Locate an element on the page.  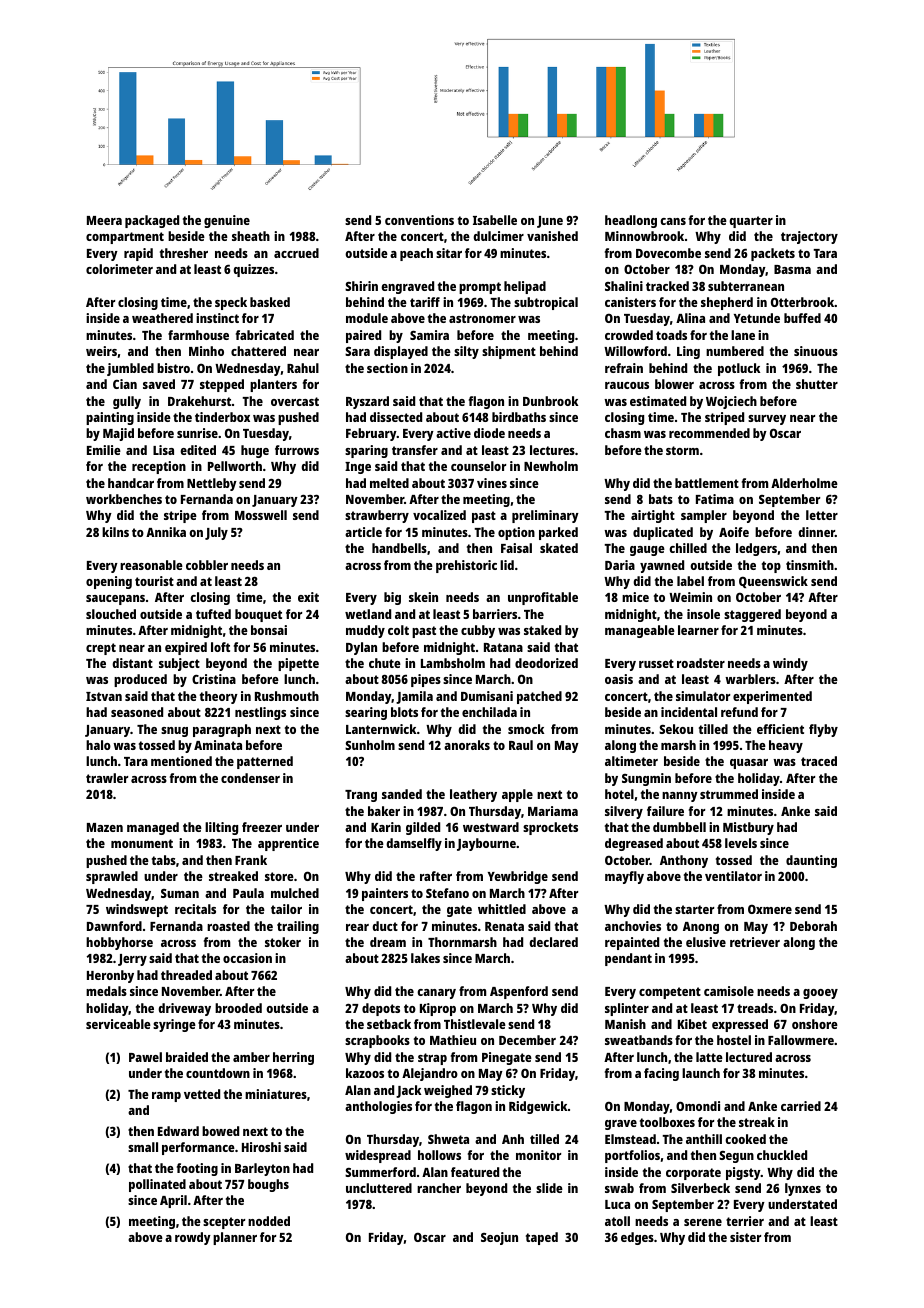
Sara is located at coordinates (357, 351).
